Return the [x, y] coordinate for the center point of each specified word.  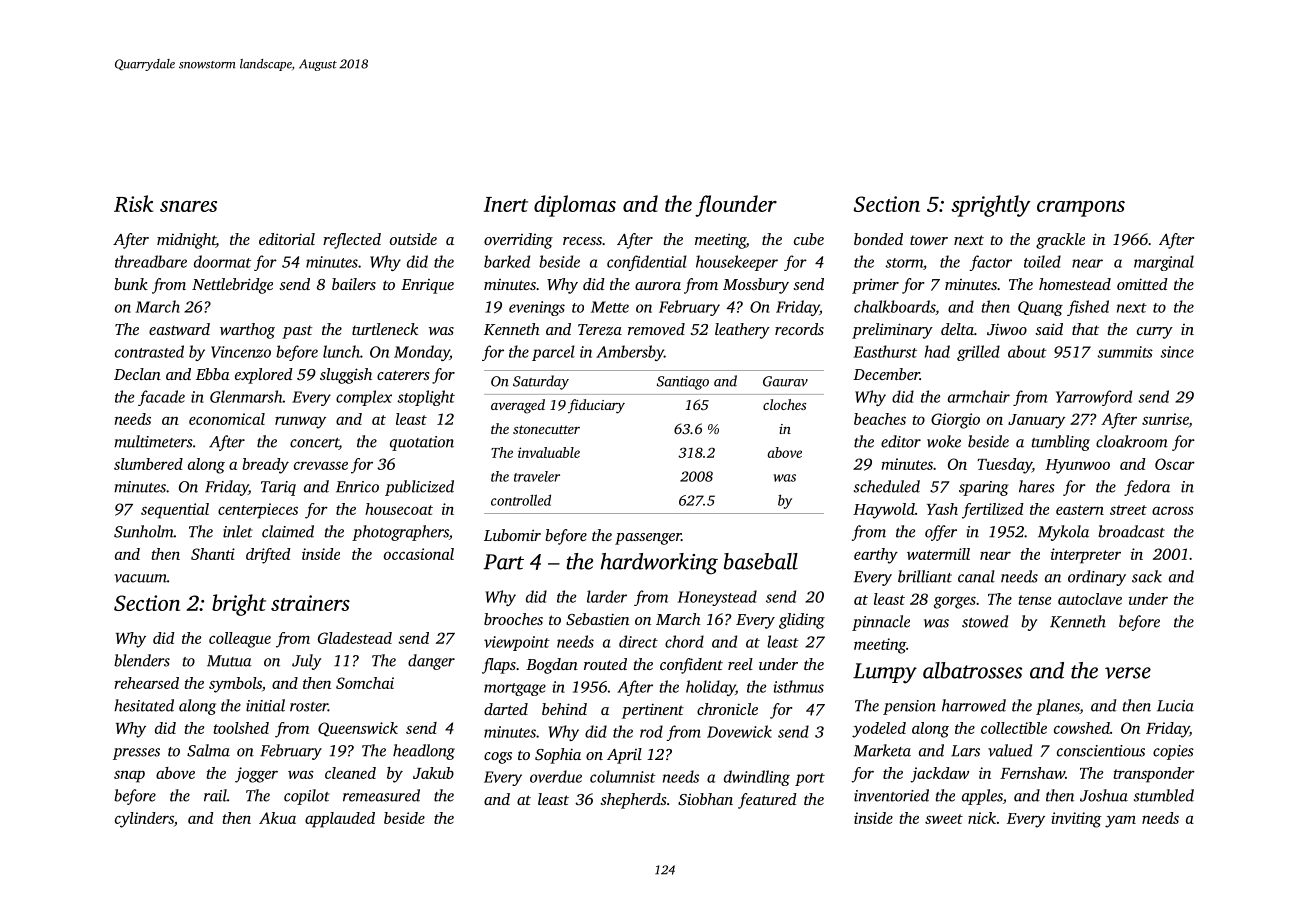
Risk [133, 203]
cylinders [144, 820]
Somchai [365, 683]
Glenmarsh [246, 396]
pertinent [653, 711]
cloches [785, 404]
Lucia [1175, 706]
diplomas [575, 206]
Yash [942, 509]
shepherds [633, 801]
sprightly [990, 206]
